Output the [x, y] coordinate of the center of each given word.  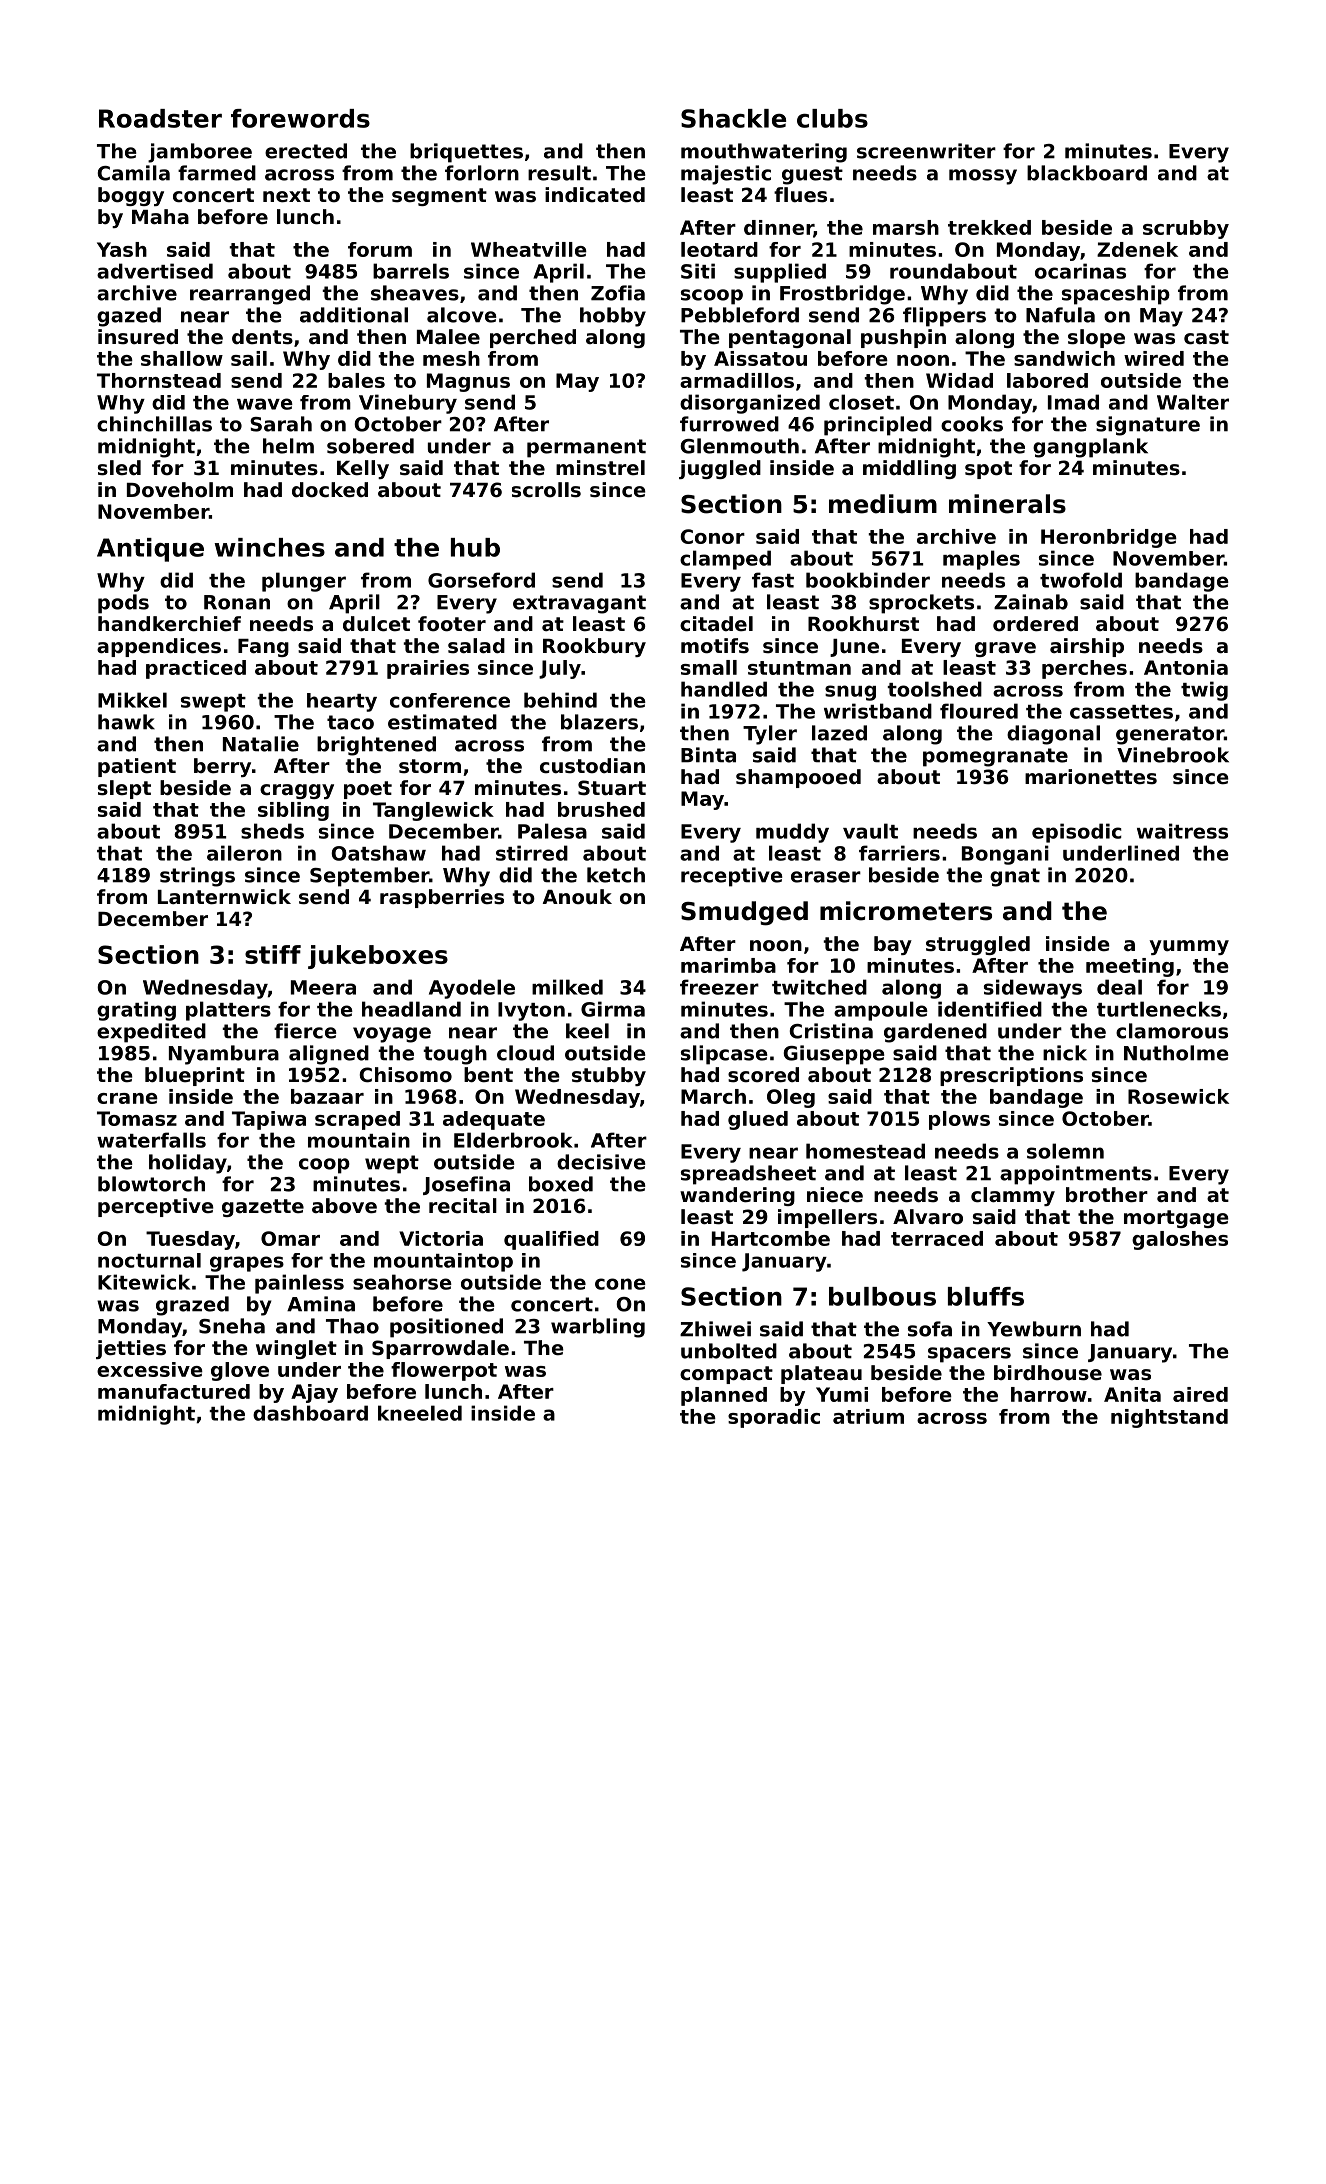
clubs [832, 118]
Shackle [733, 118]
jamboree [200, 153]
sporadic [774, 1418]
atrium [868, 1416]
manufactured [174, 1391]
